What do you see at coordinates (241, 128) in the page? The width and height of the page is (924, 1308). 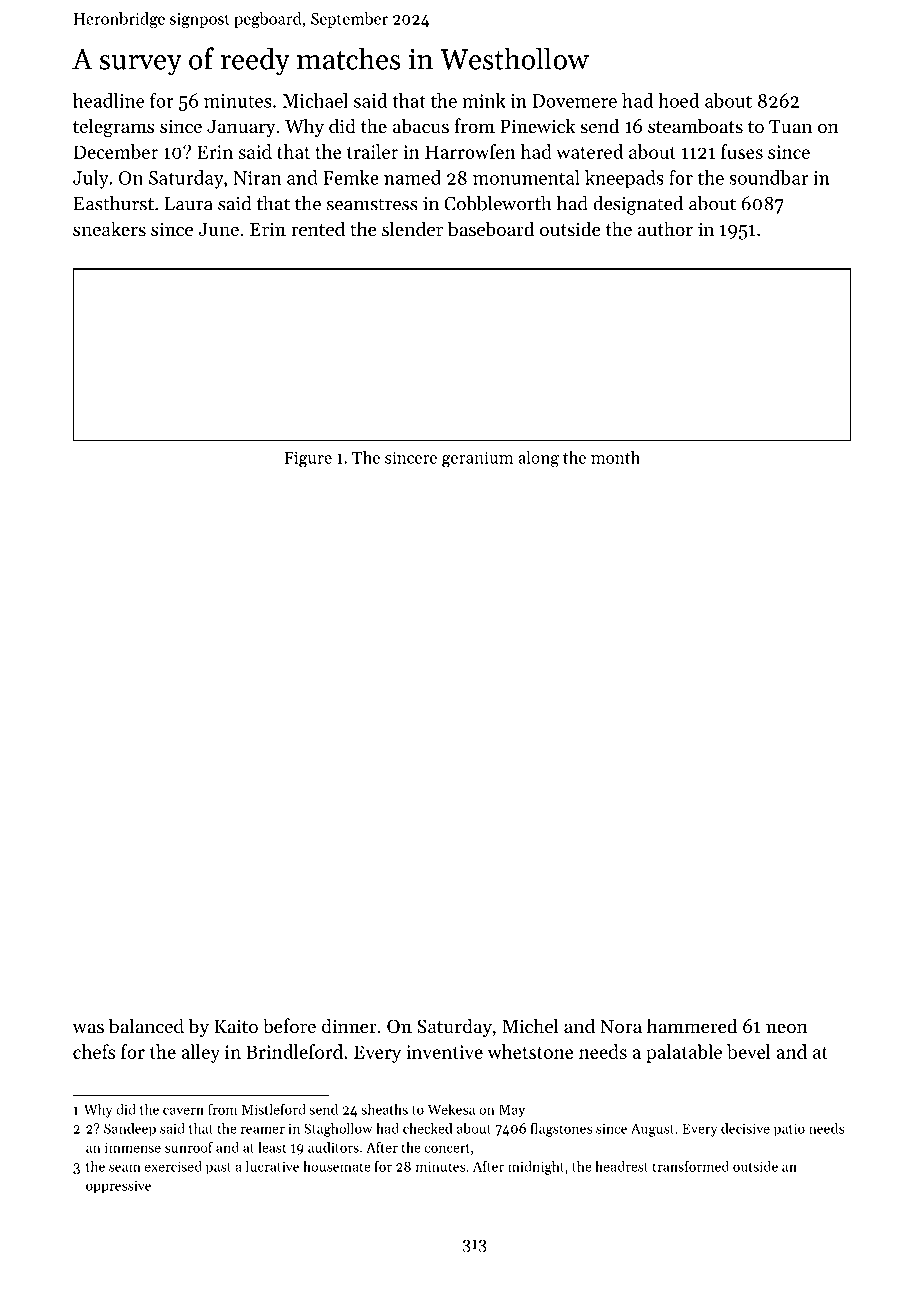 I see `January` at bounding box center [241, 128].
